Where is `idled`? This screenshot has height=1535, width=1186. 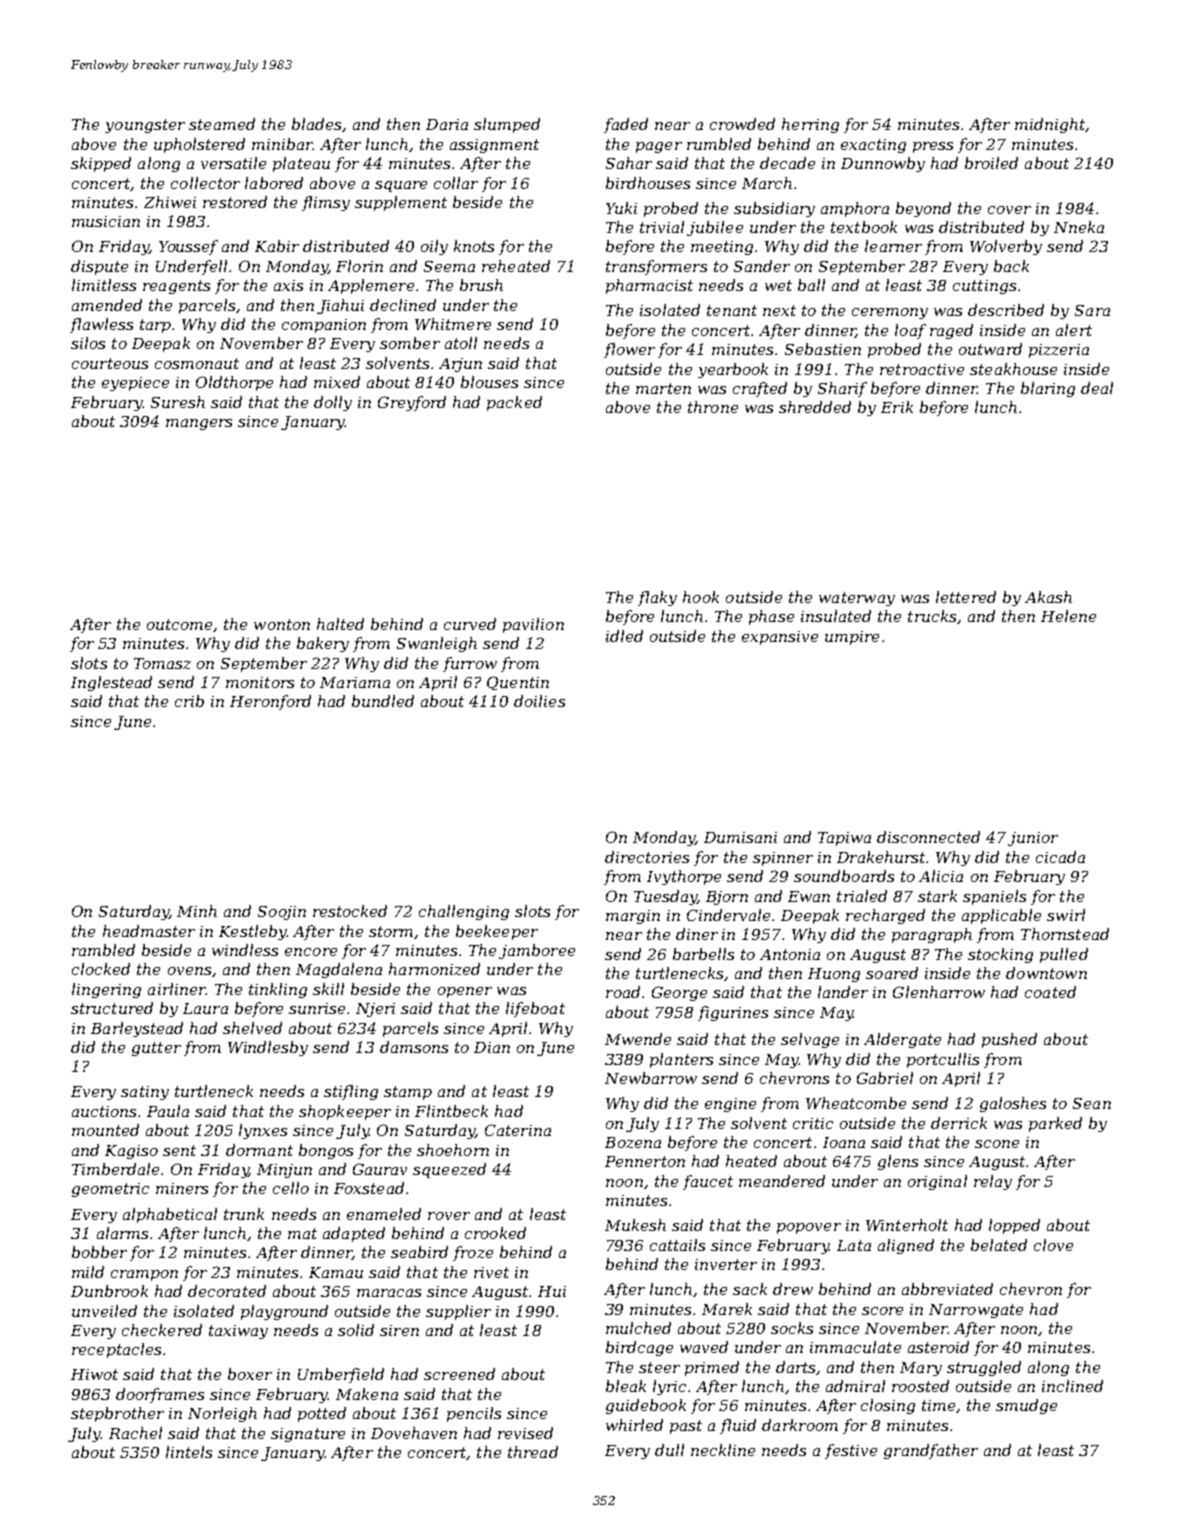
idled is located at coordinates (624, 636).
